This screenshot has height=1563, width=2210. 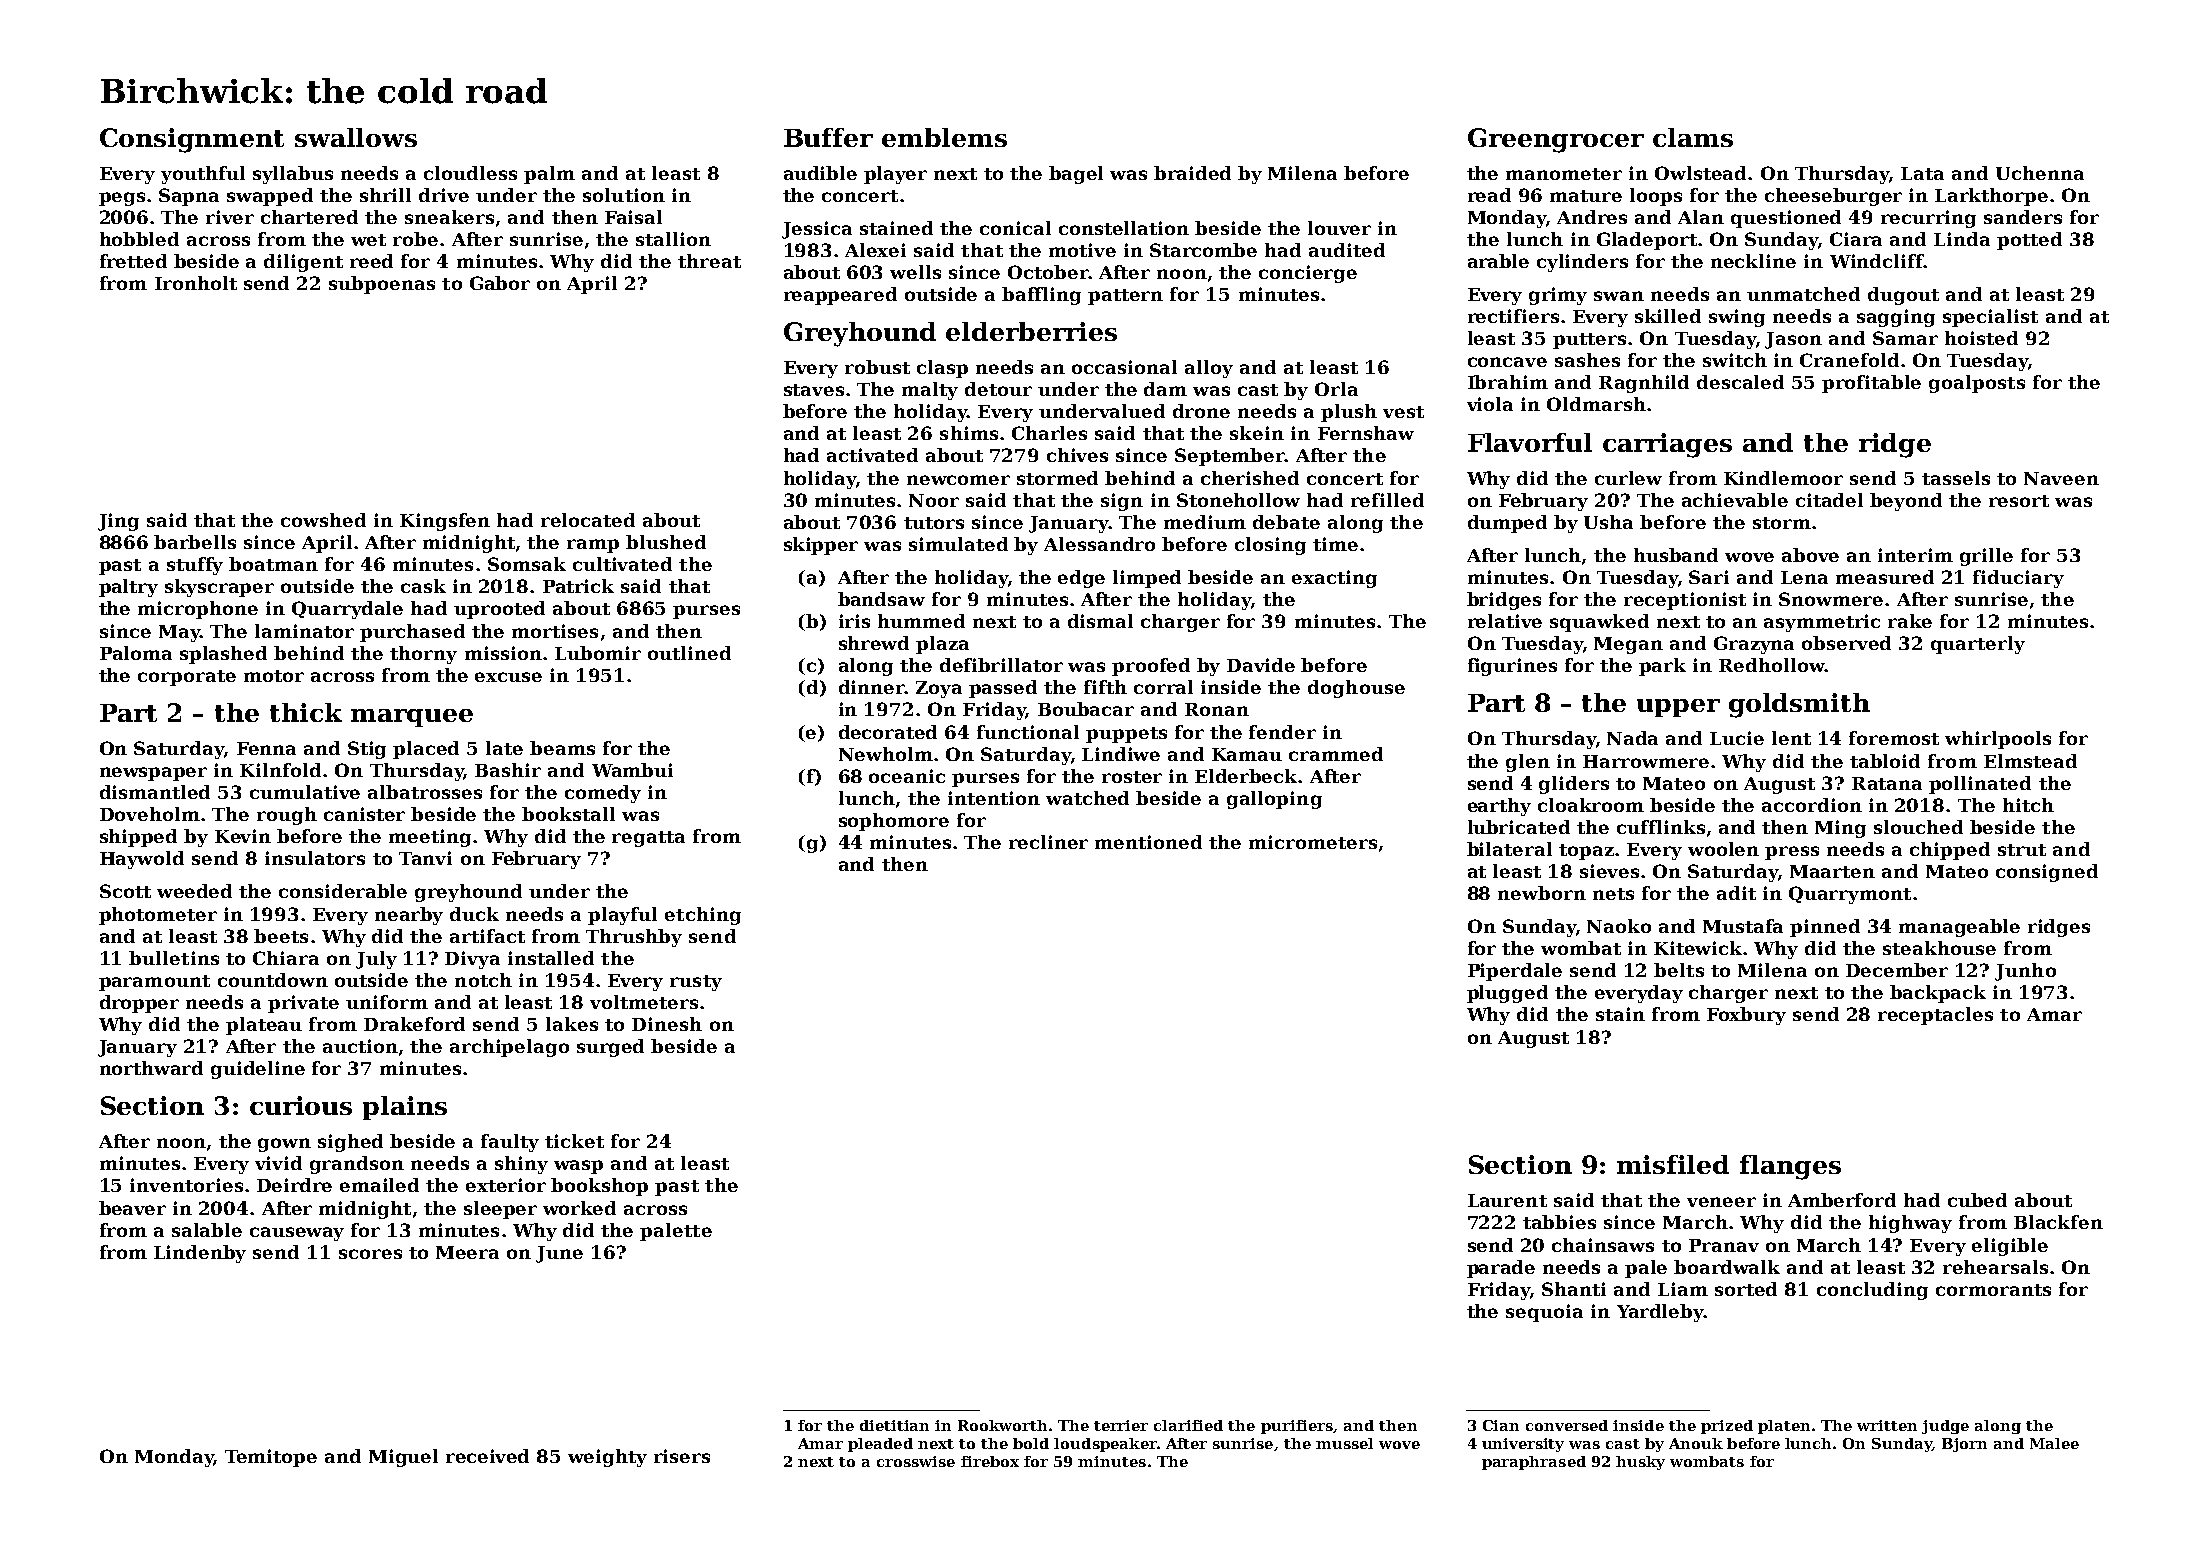 I want to click on pinned, so click(x=1825, y=928).
